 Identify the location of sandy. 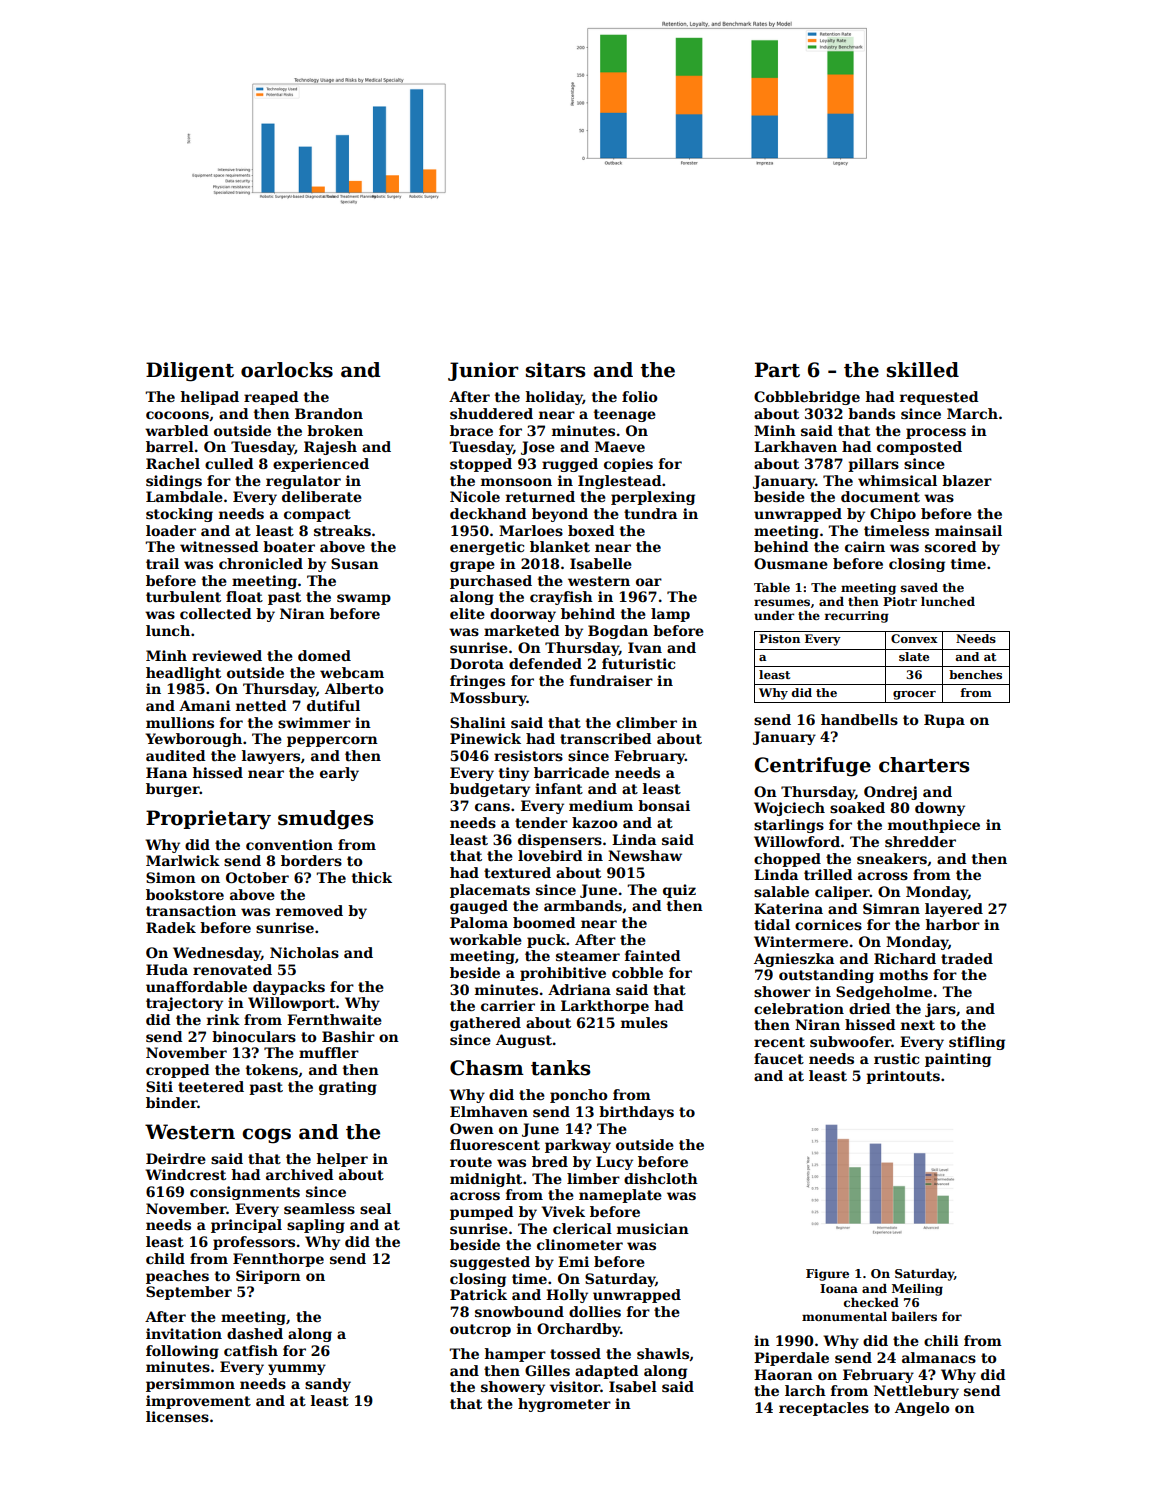
(328, 1385).
